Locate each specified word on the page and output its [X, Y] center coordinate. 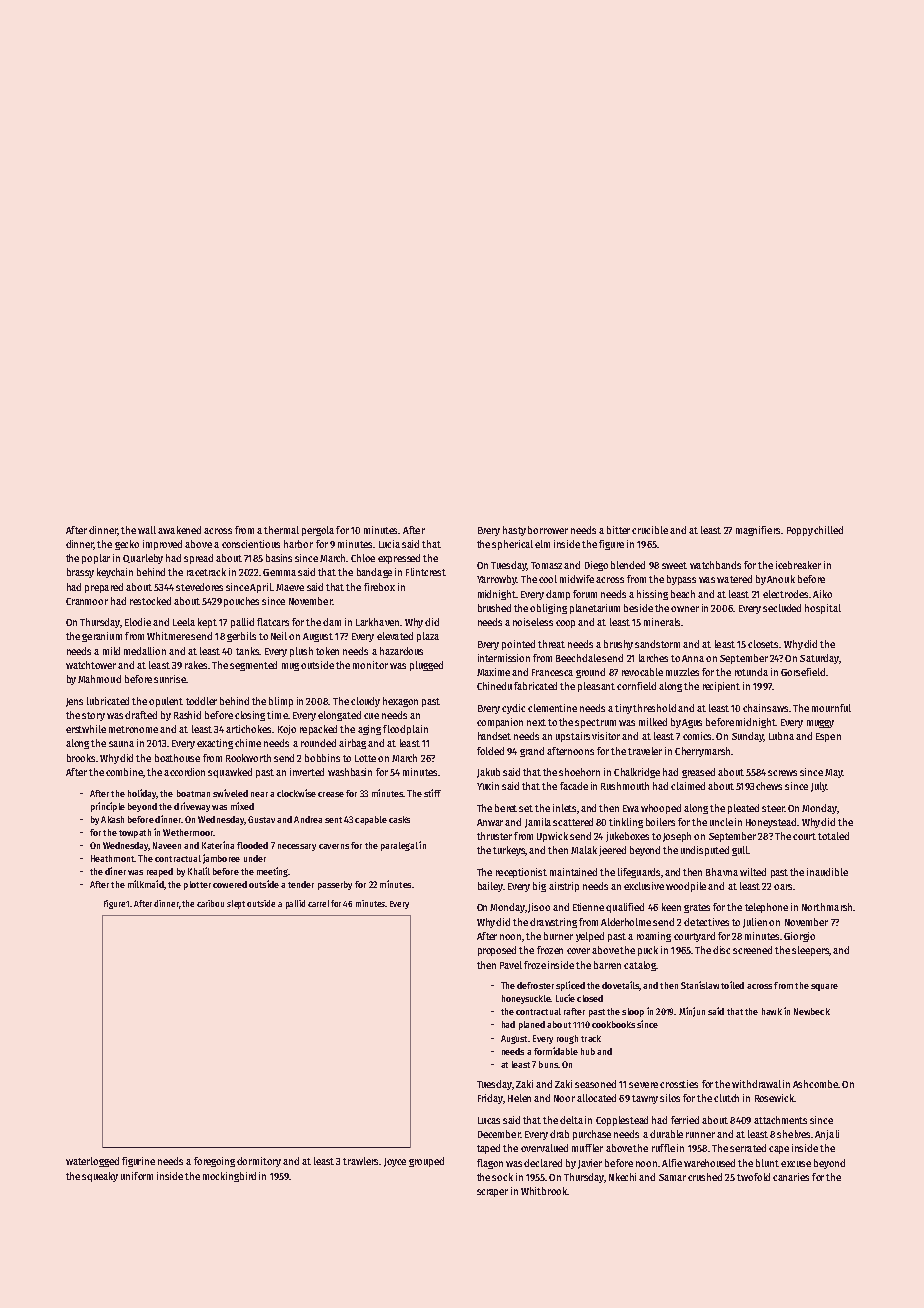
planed [532, 1025]
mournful [831, 708]
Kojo [287, 730]
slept [236, 904]
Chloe [363, 558]
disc [721, 950]
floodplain [405, 730]
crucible [650, 530]
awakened [179, 530]
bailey [490, 887]
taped [488, 1149]
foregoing [214, 1162]
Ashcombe [815, 1084]
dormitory [259, 1162]
